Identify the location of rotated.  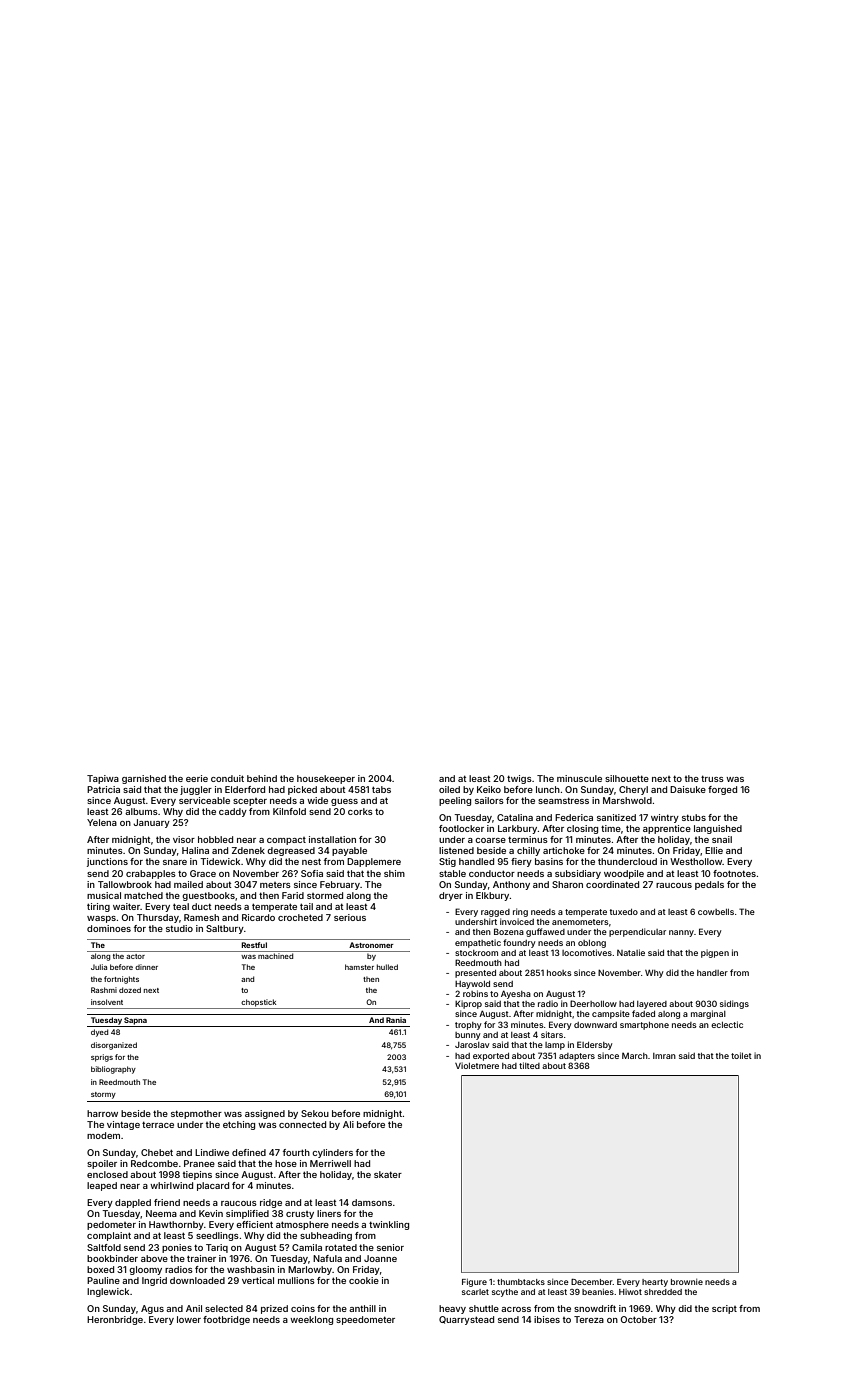
(341, 1247).
